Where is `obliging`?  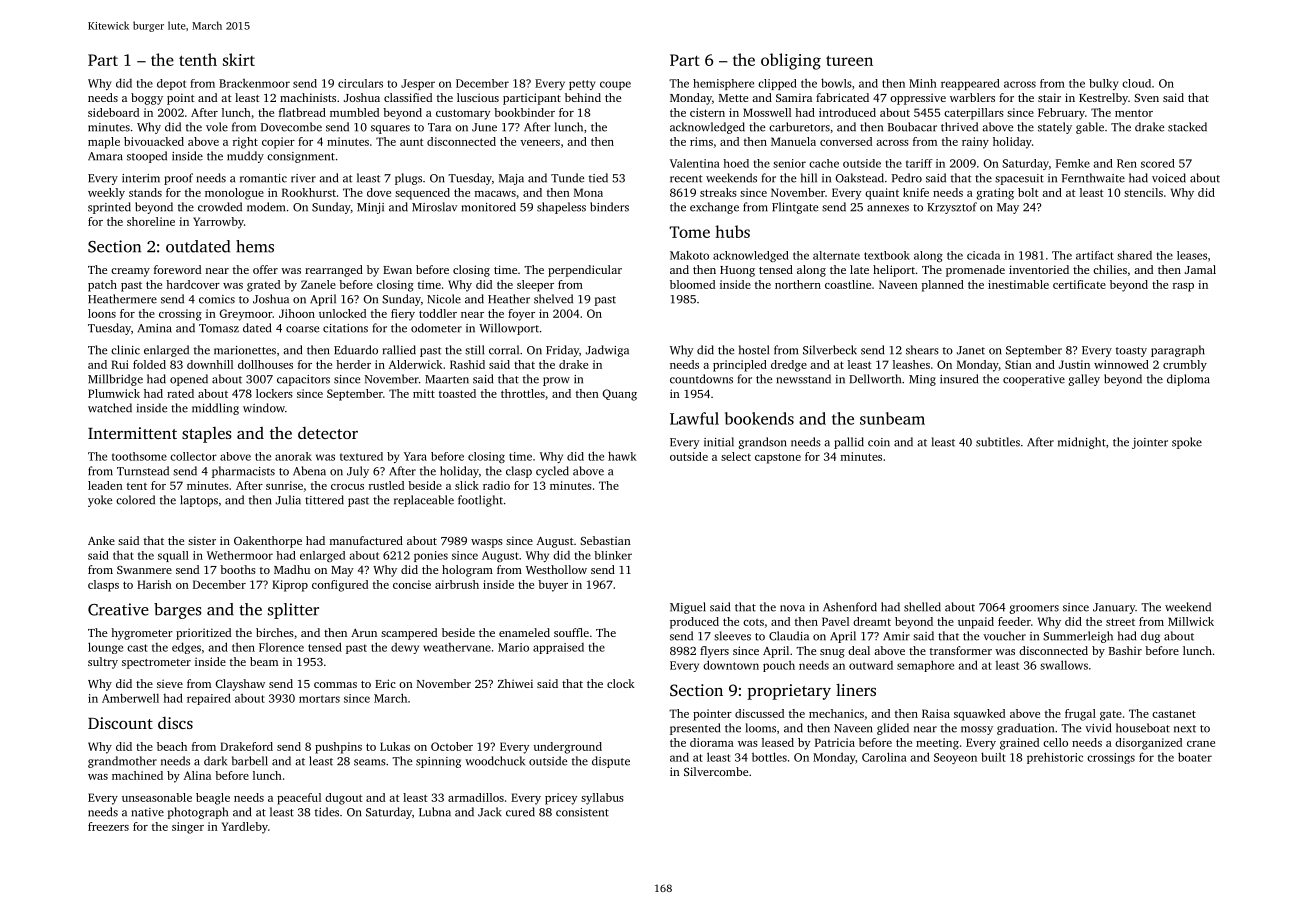
obliging is located at coordinates (791, 61).
